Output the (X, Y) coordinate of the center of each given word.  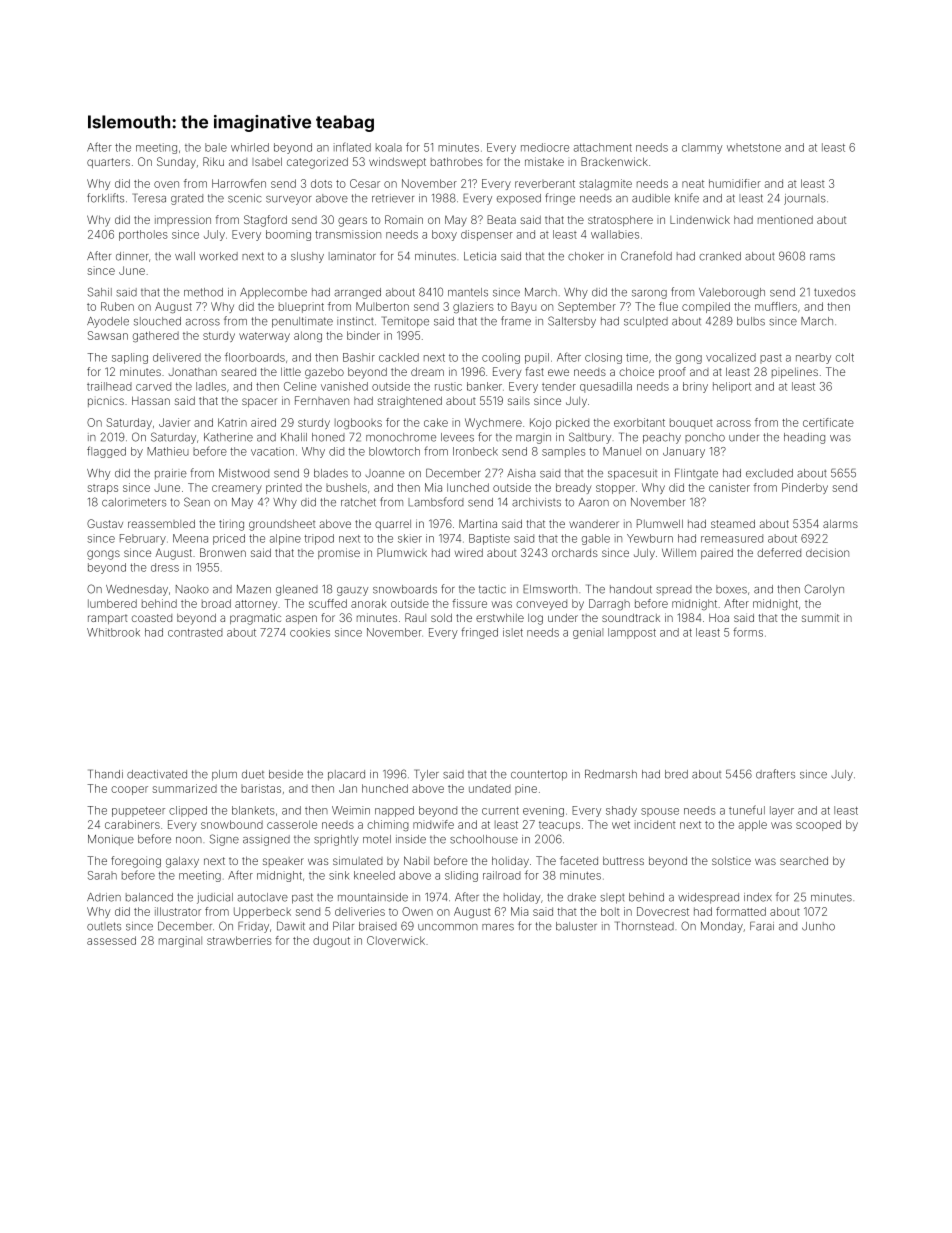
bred (676, 774)
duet (253, 774)
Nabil (416, 860)
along (308, 337)
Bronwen (223, 552)
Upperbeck (262, 912)
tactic (492, 589)
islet (513, 632)
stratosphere (620, 220)
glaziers (473, 307)
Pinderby (805, 488)
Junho (818, 926)
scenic (244, 198)
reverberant (545, 184)
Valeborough (732, 293)
